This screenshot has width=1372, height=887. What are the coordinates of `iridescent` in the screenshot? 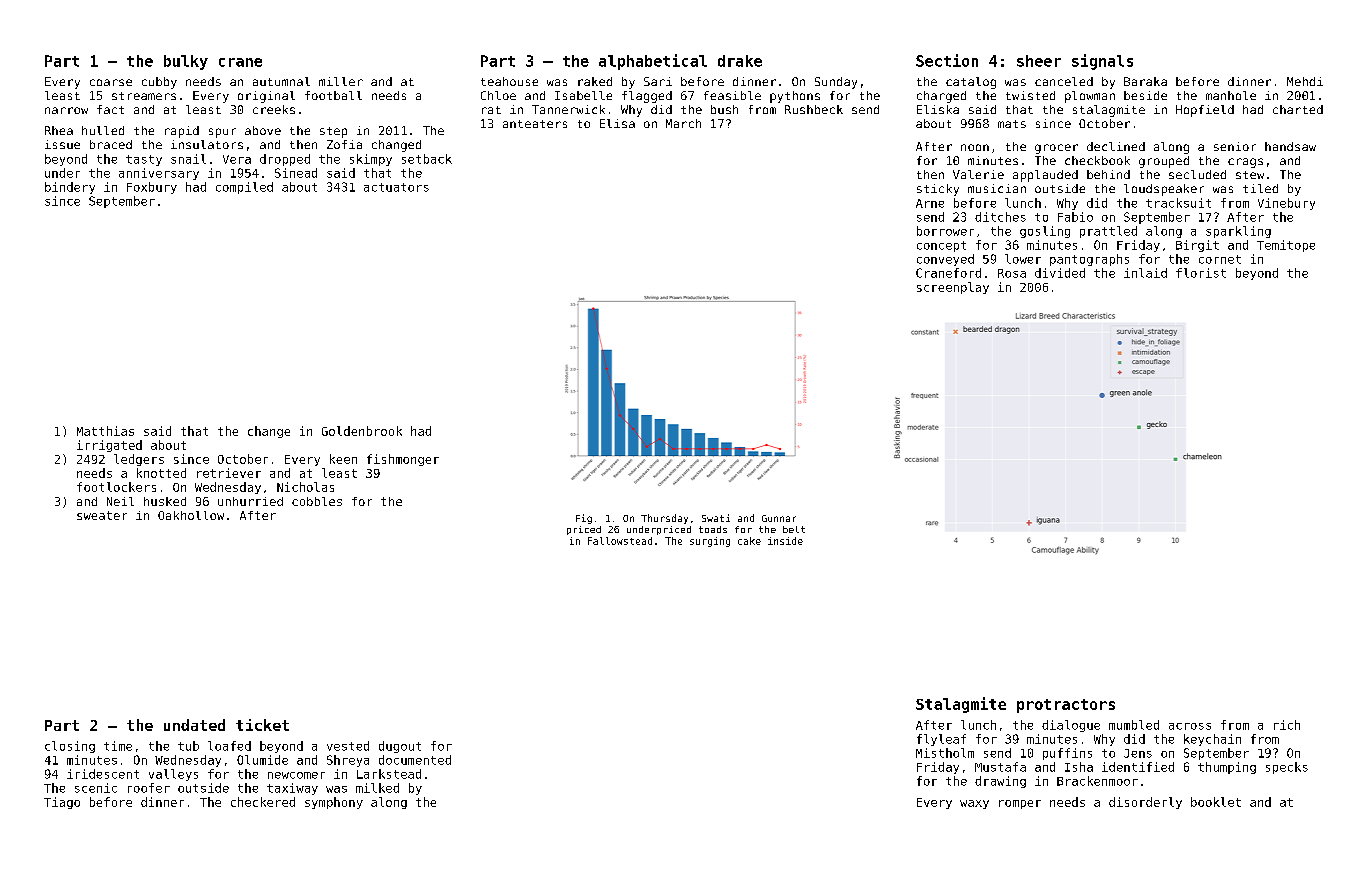 It's located at (103, 774).
